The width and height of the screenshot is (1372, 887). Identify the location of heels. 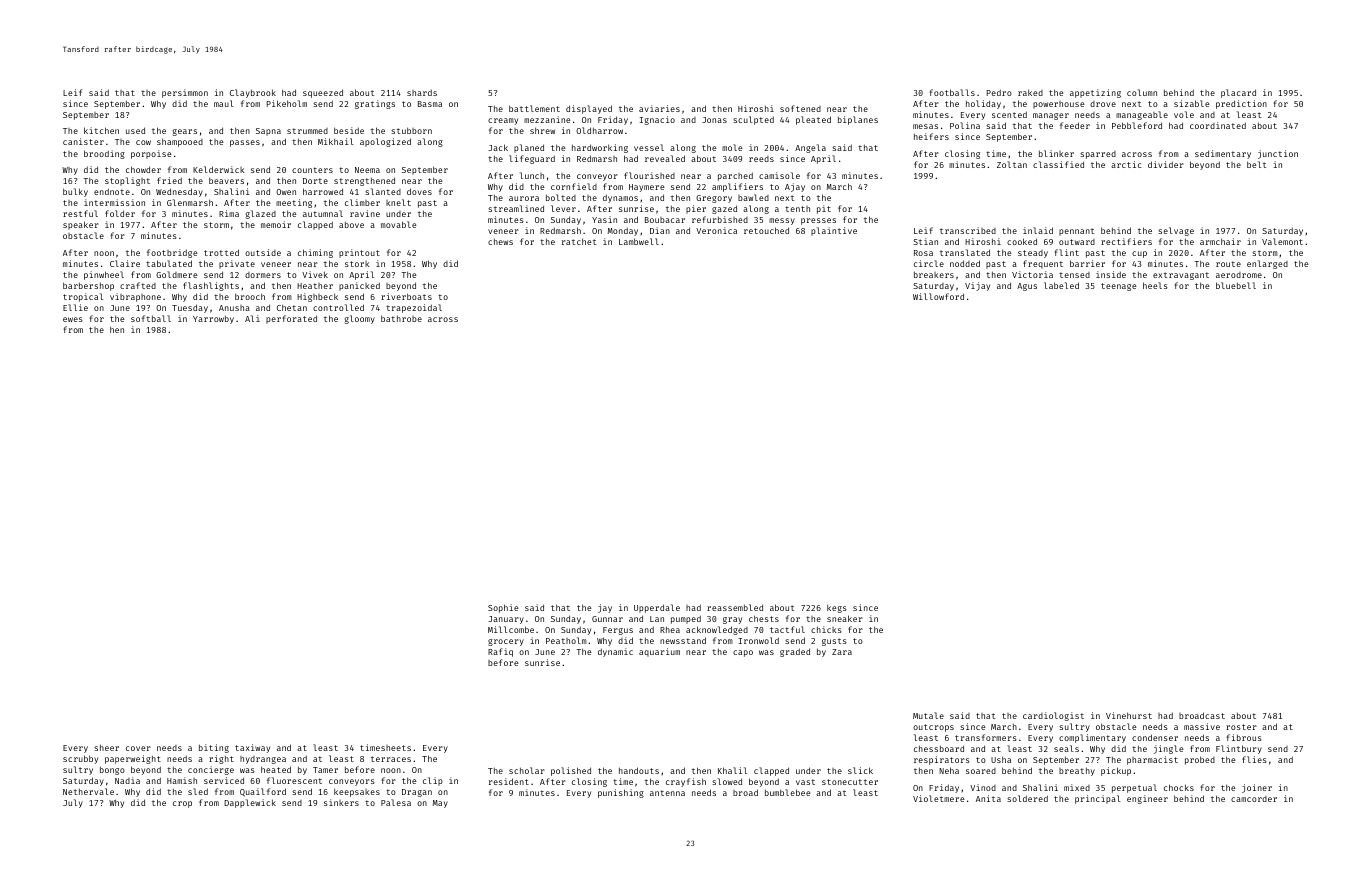
(1155, 285).
